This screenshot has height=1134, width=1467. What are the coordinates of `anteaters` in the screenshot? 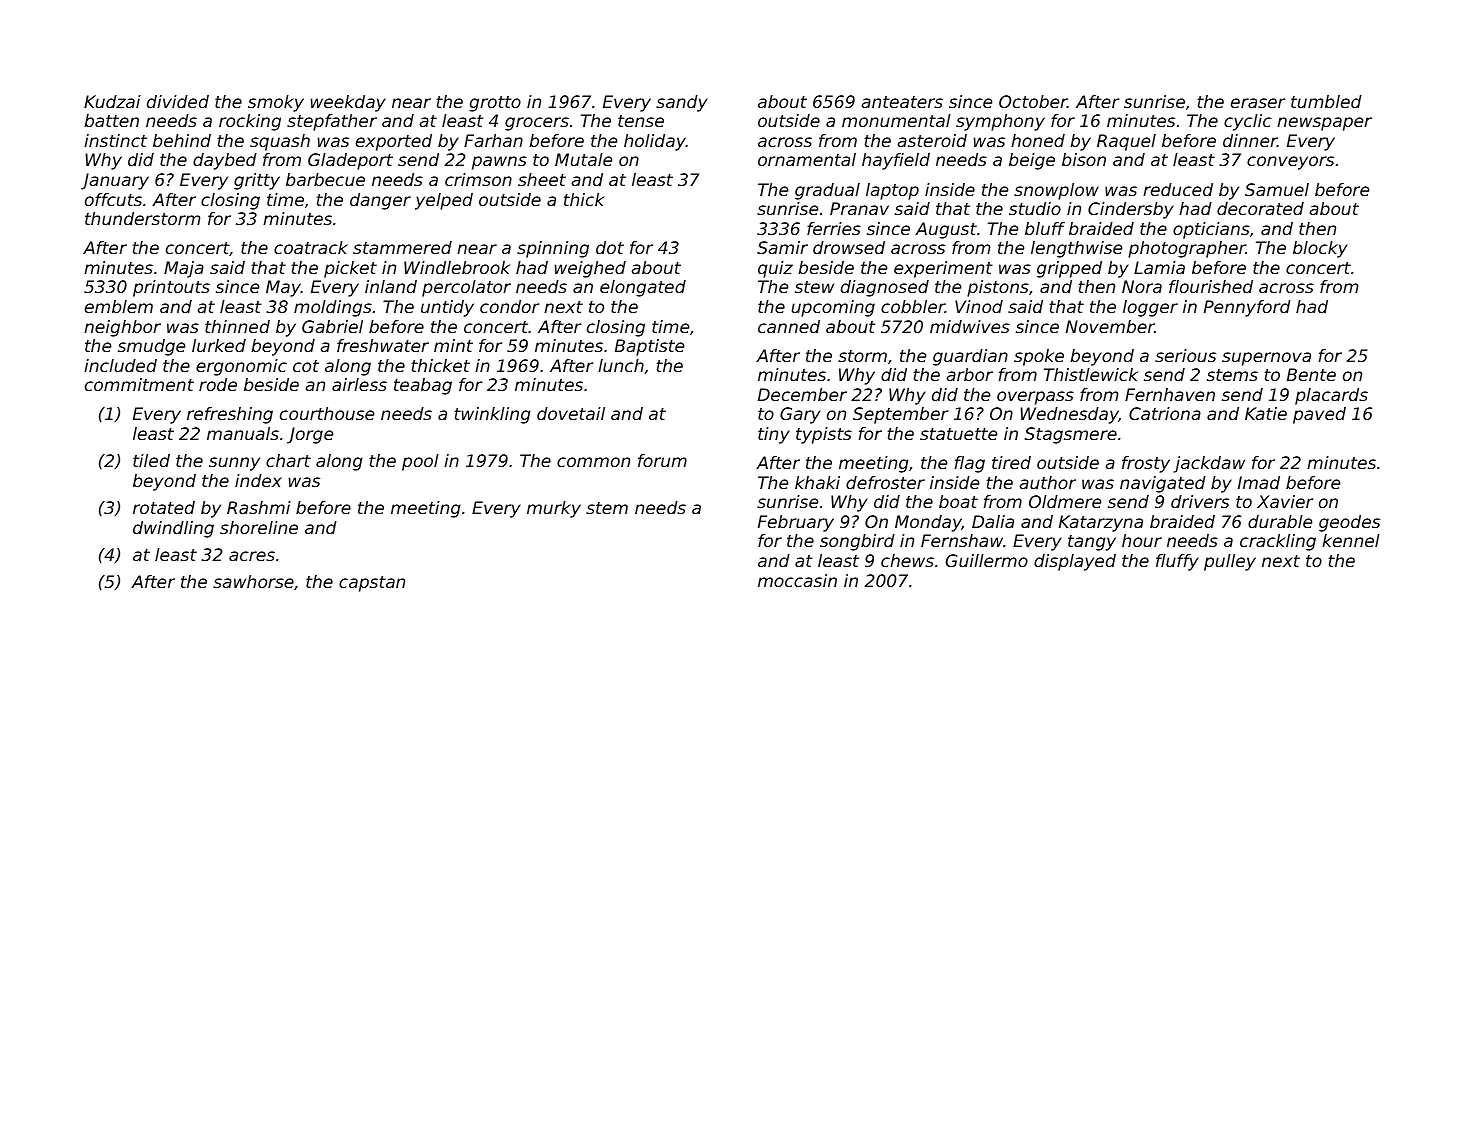 It's located at (902, 102).
